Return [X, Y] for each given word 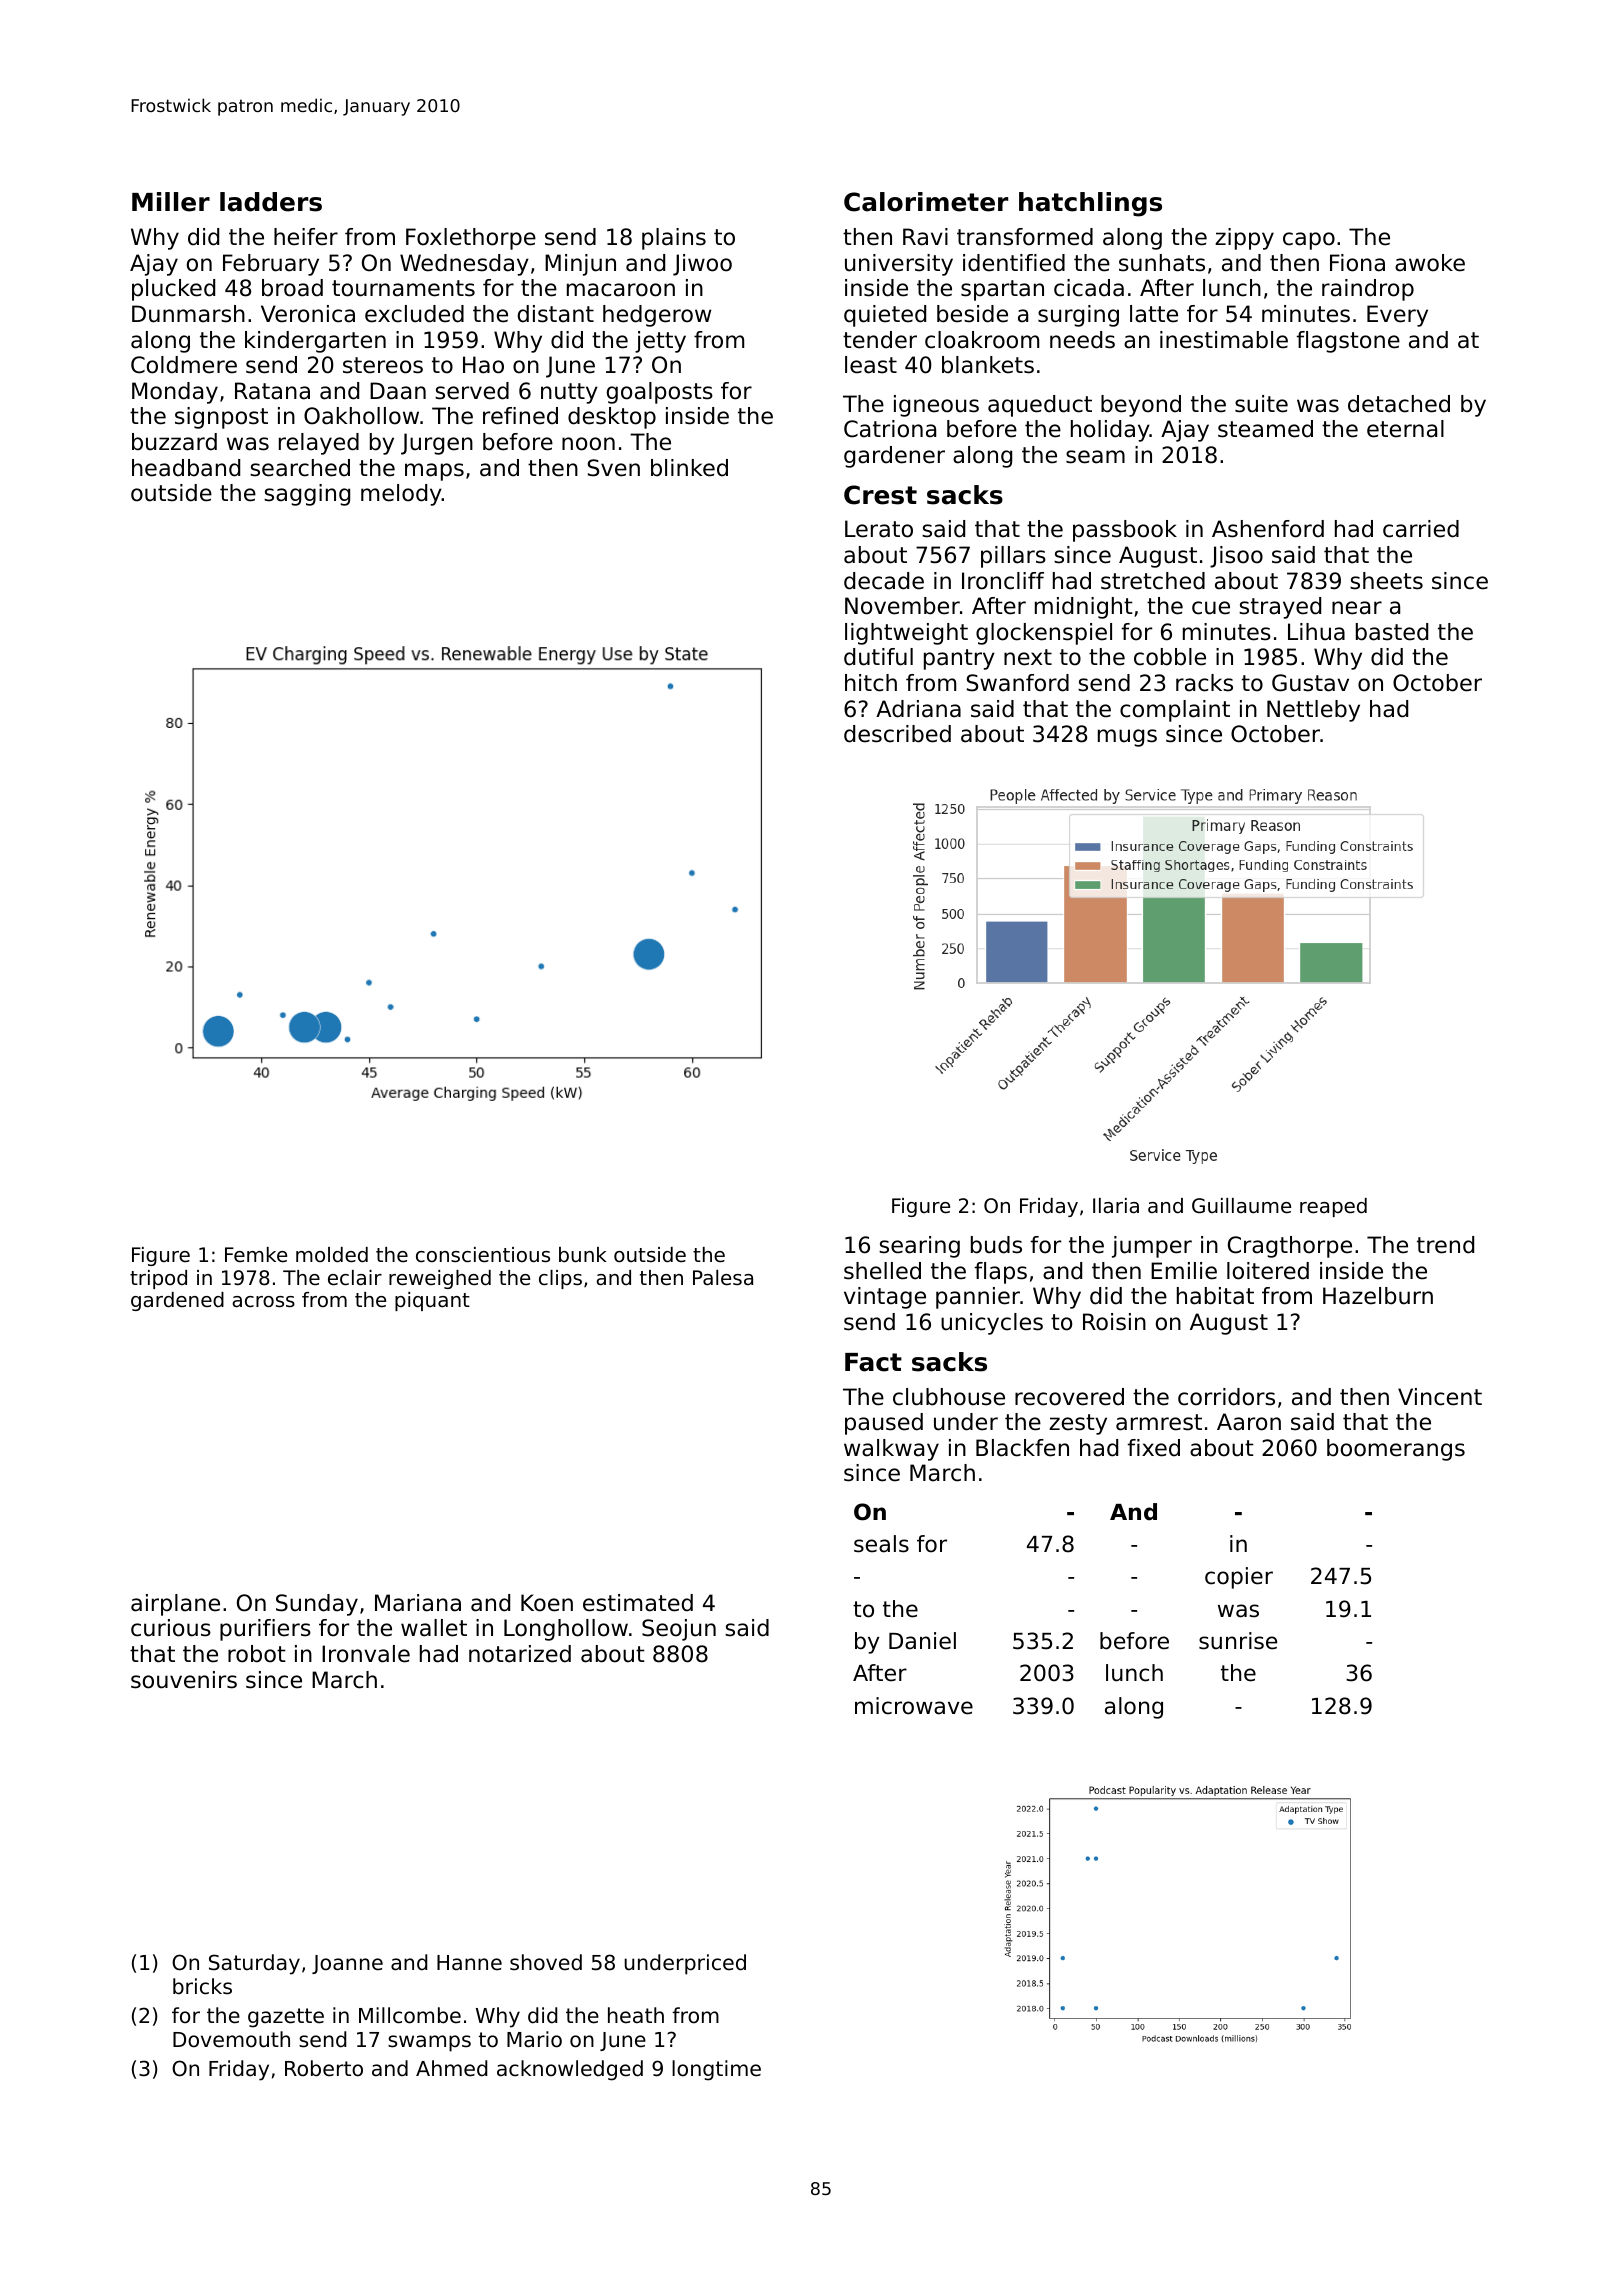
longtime [716, 2070]
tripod [158, 1279]
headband [186, 468]
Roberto [324, 2068]
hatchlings [1090, 204]
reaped [1333, 1207]
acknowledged [570, 2070]
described [897, 734]
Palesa [723, 1278]
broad [292, 288]
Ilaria [1116, 1206]
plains [674, 239]
